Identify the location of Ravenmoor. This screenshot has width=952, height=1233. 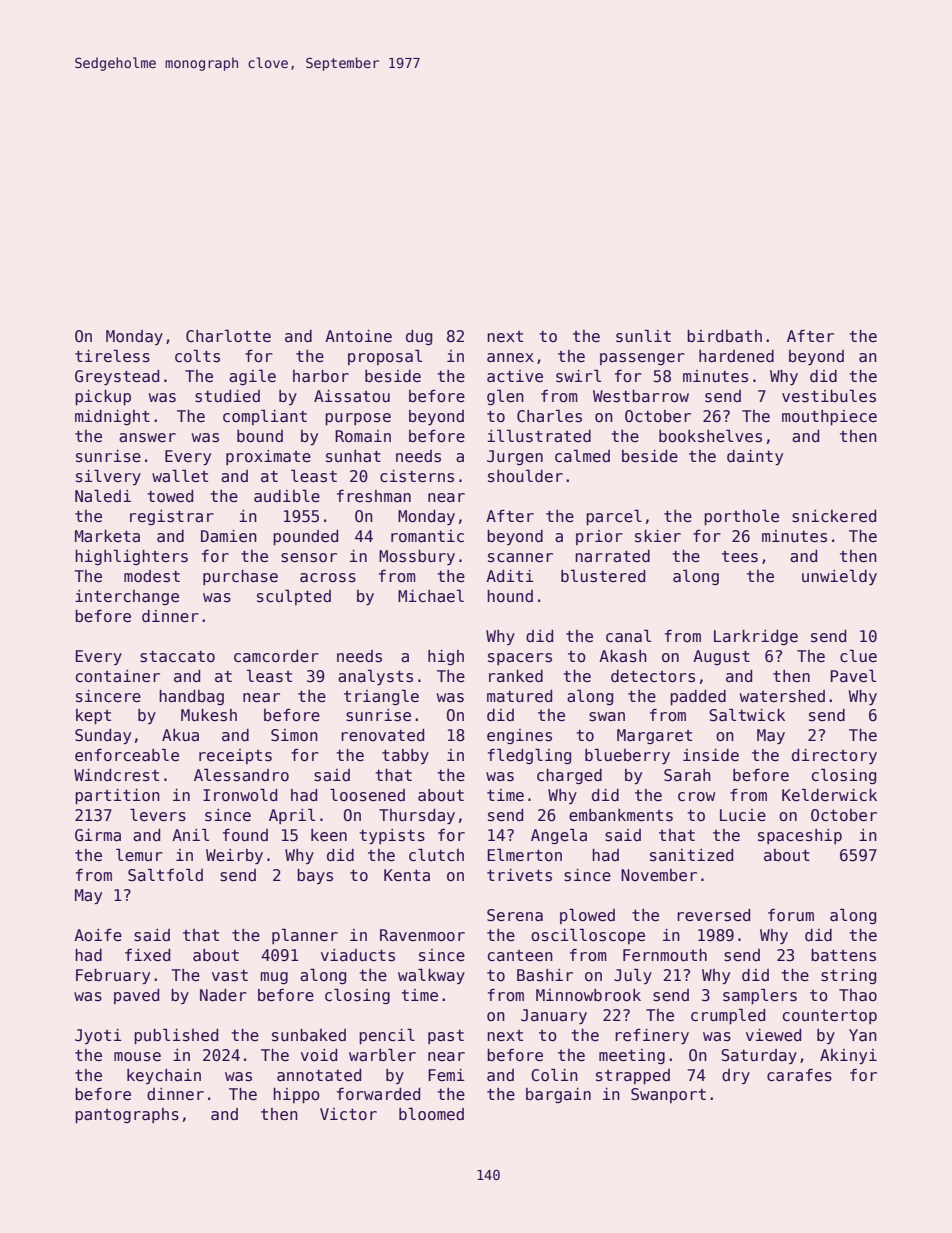
(422, 935).
